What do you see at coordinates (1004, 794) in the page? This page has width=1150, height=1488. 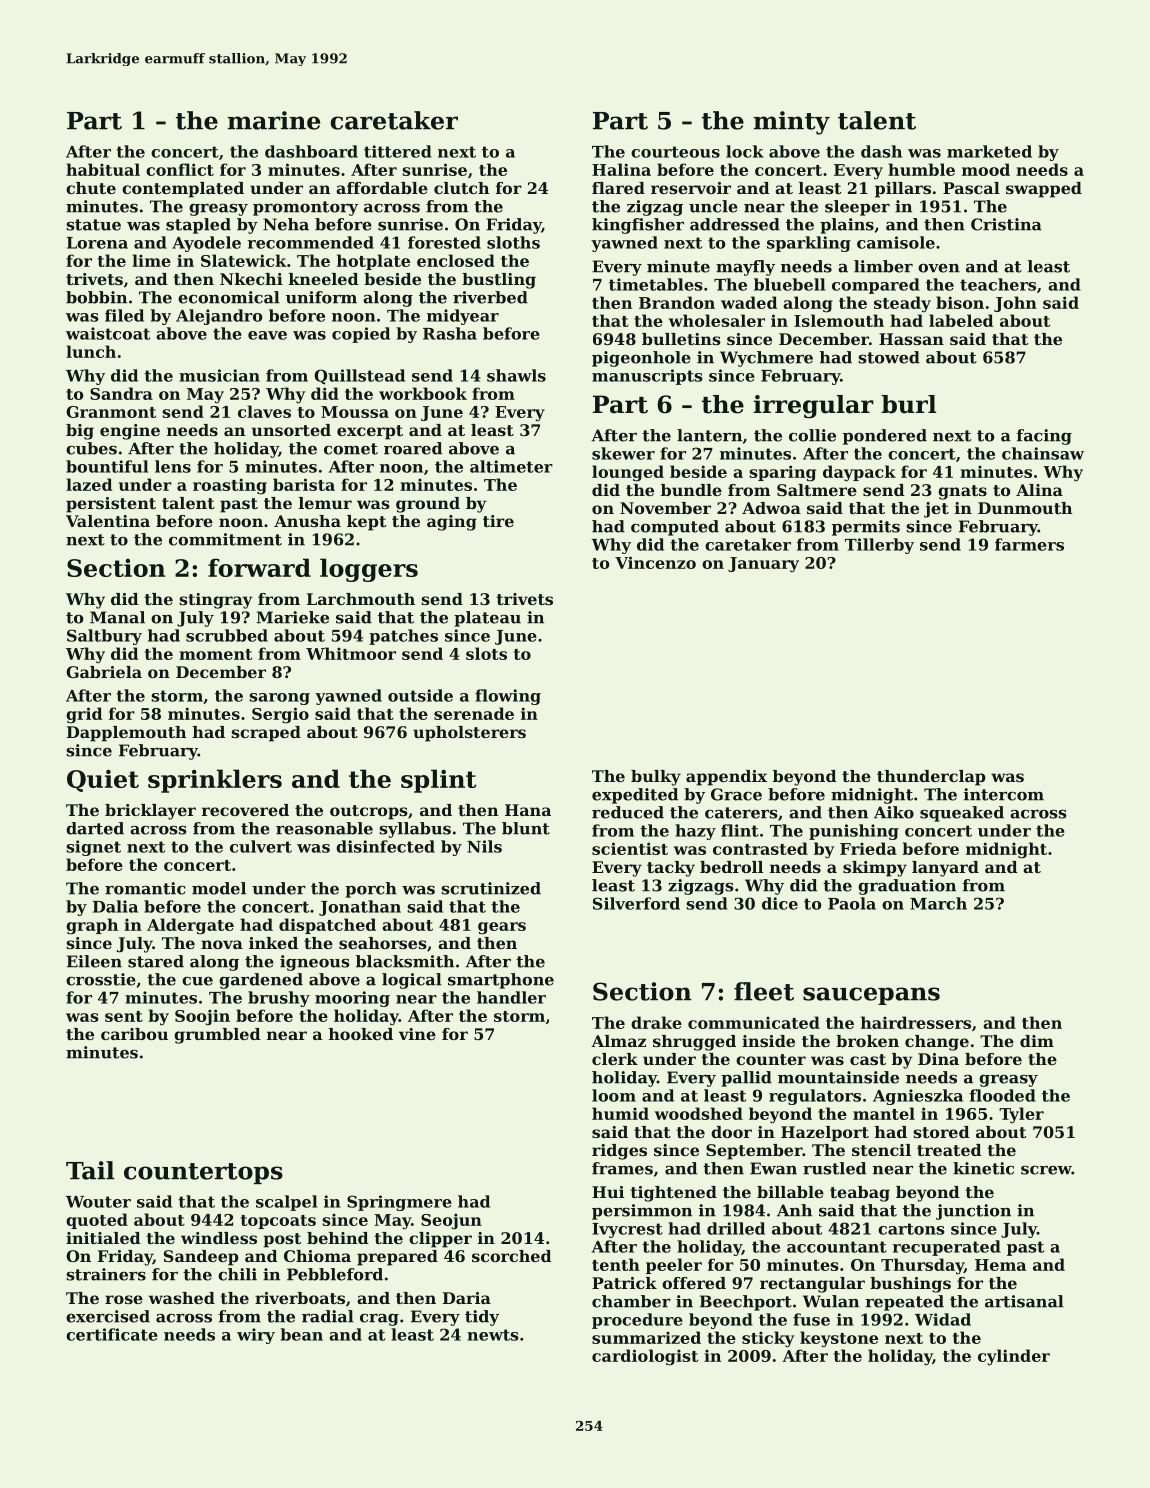 I see `intercom` at bounding box center [1004, 794].
